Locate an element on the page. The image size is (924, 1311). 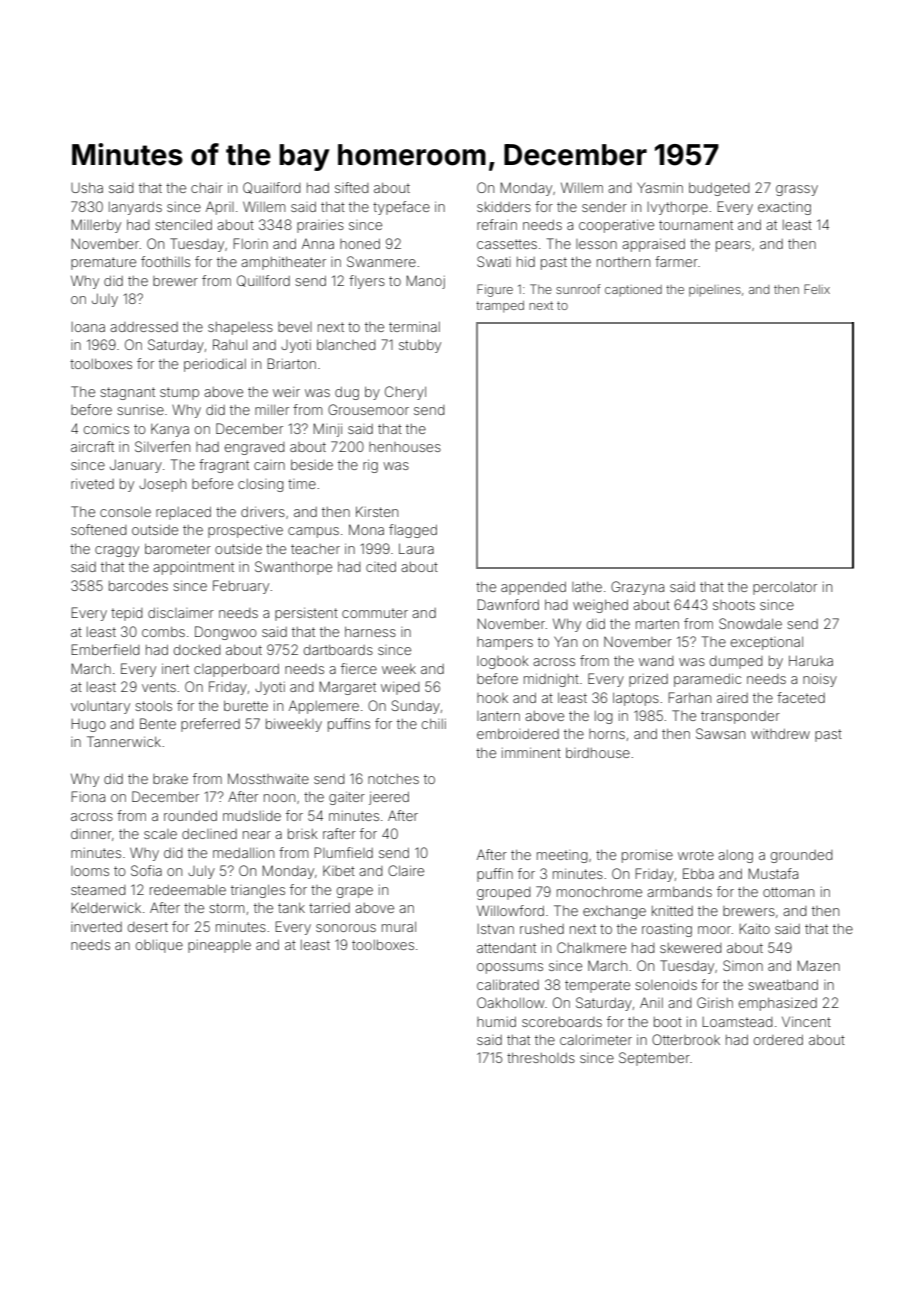
oblique is located at coordinates (159, 946).
